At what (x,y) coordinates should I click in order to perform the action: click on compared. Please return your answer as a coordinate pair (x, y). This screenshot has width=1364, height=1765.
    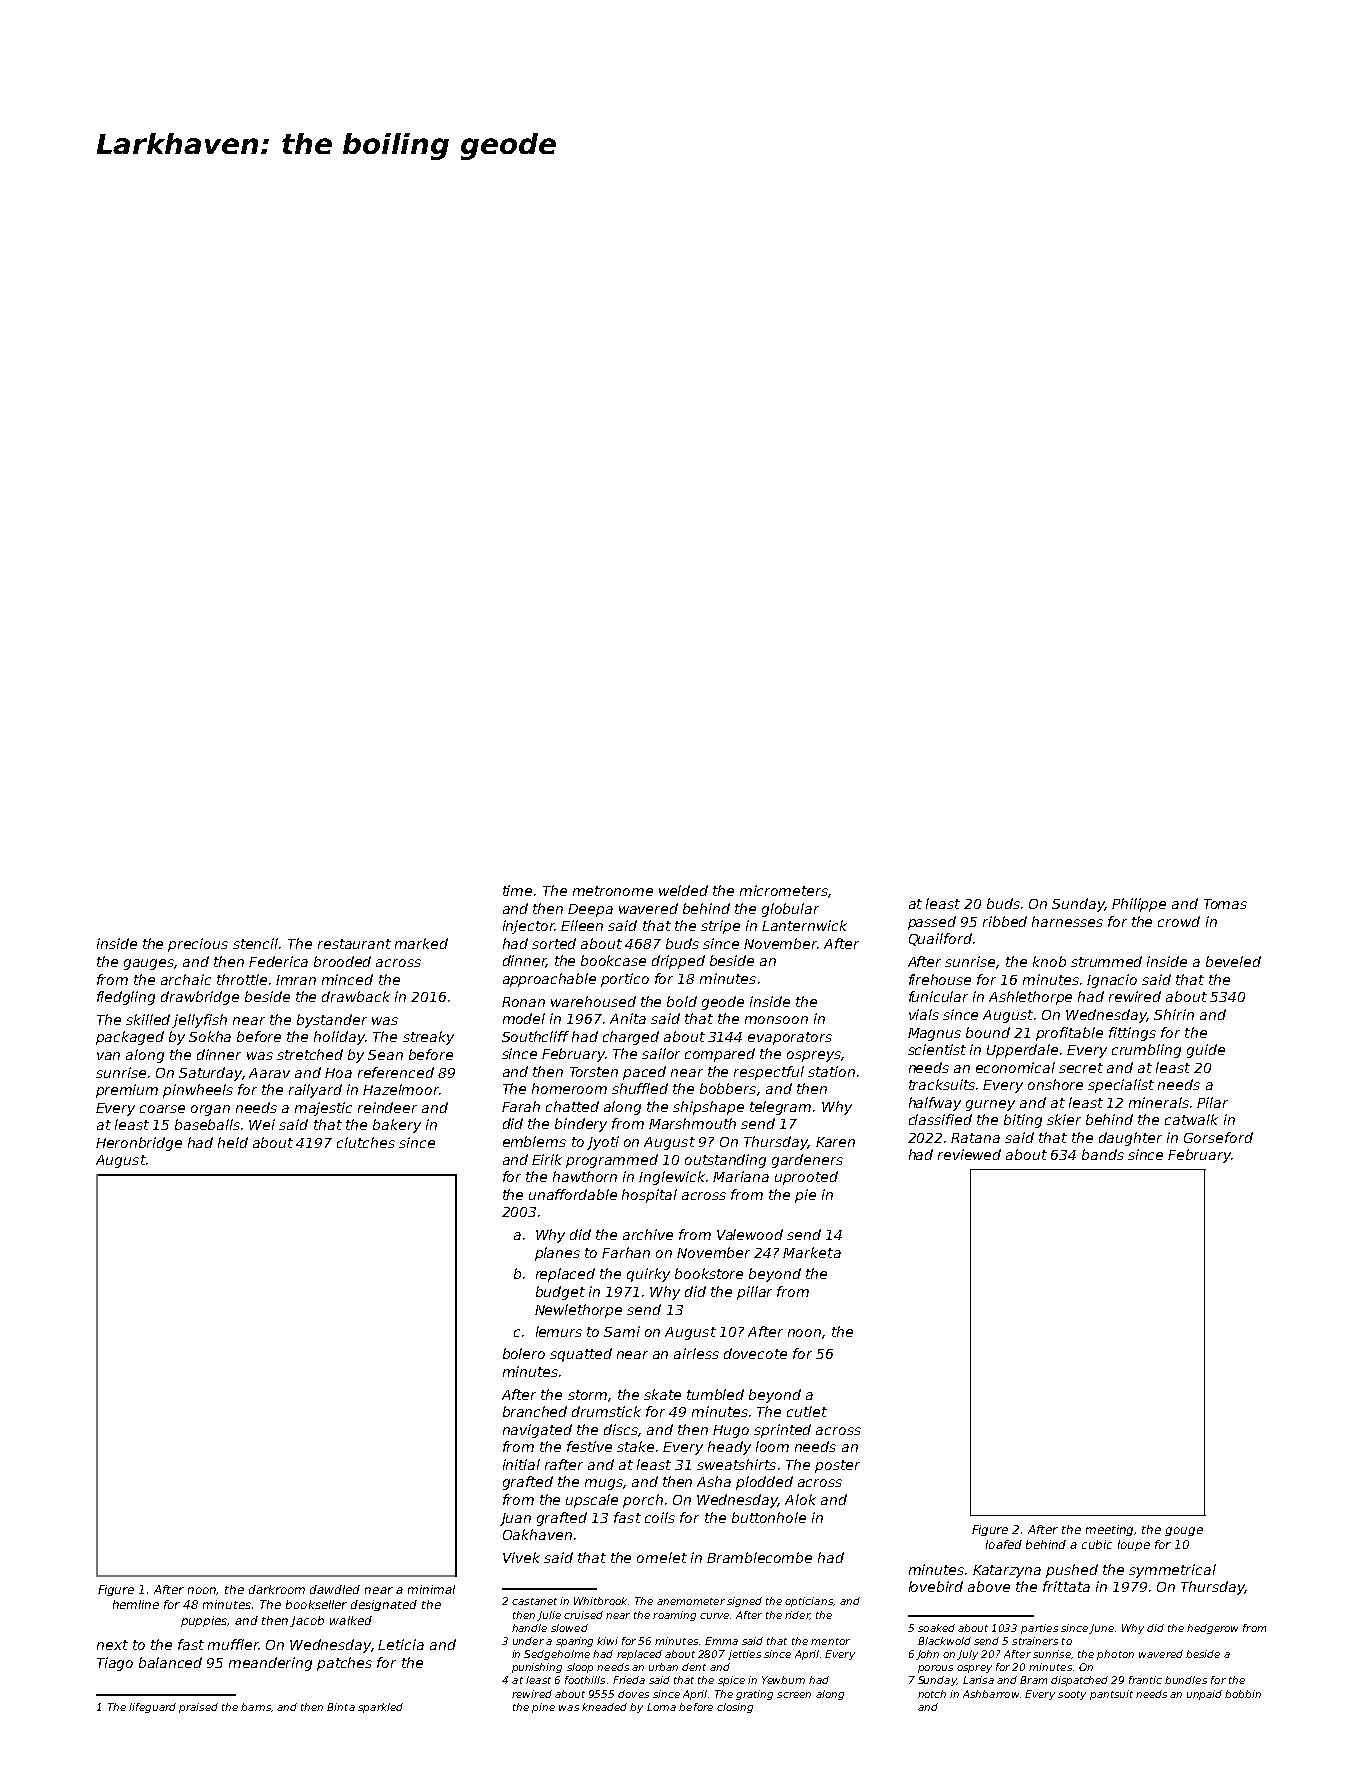
    Looking at the image, I should click on (720, 1055).
